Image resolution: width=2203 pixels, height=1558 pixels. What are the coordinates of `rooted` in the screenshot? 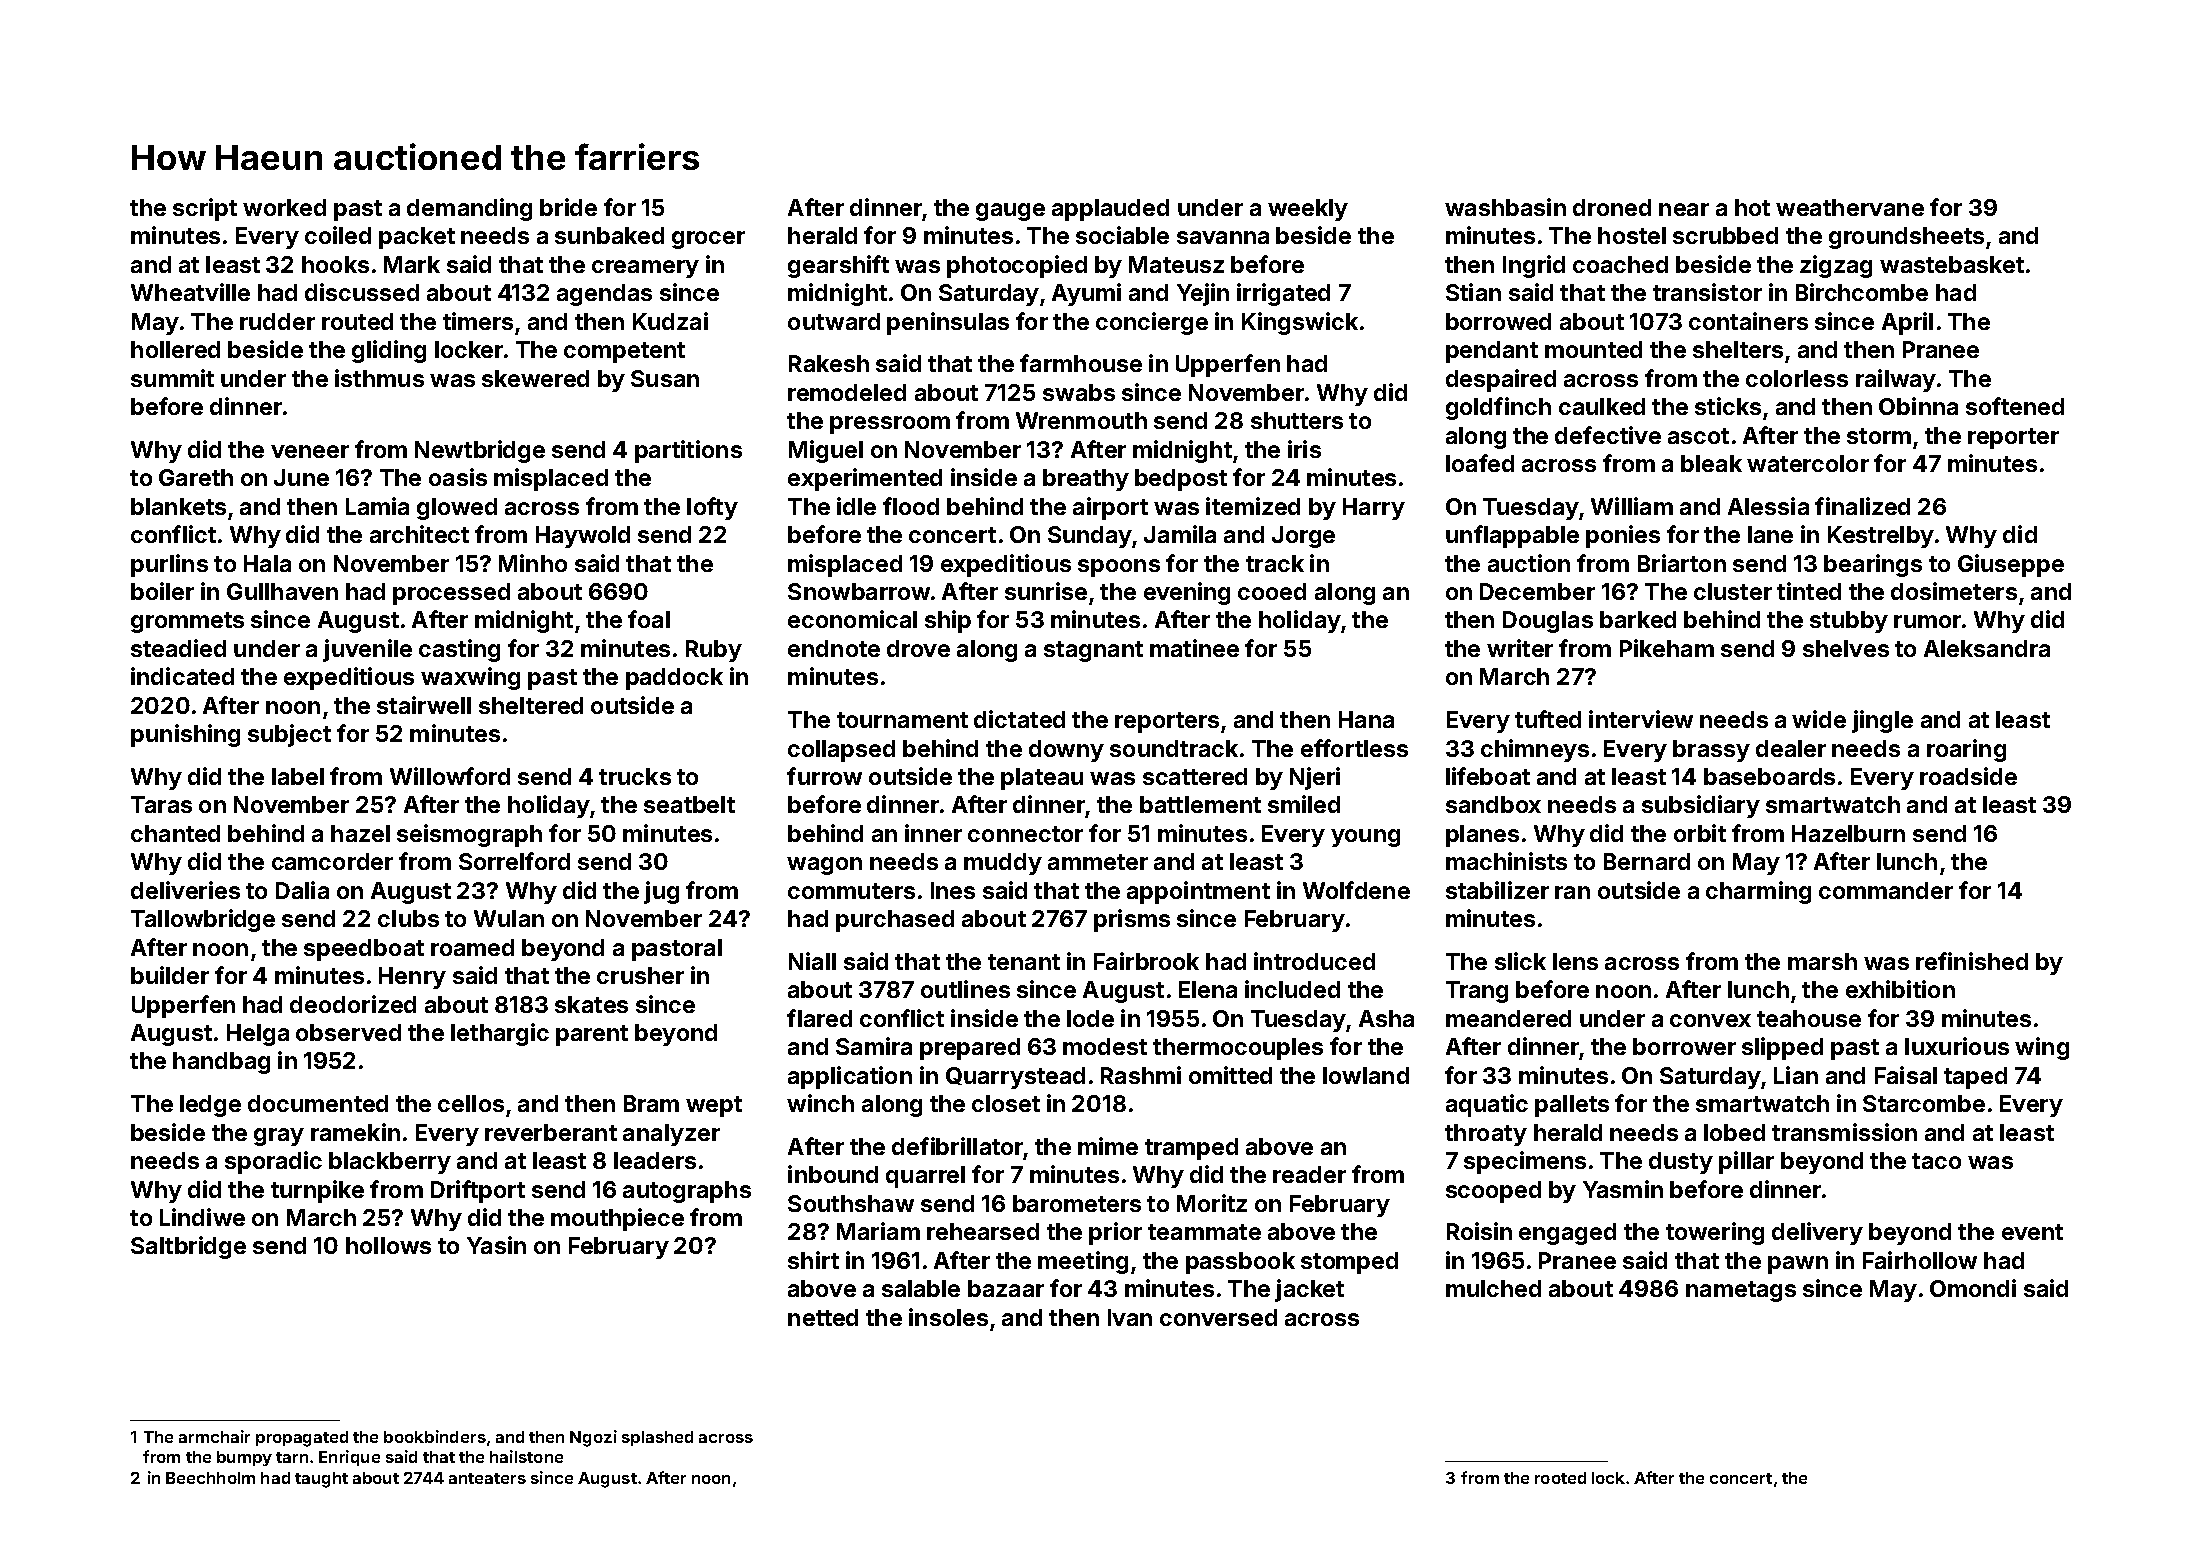 It's located at (1560, 1478).
